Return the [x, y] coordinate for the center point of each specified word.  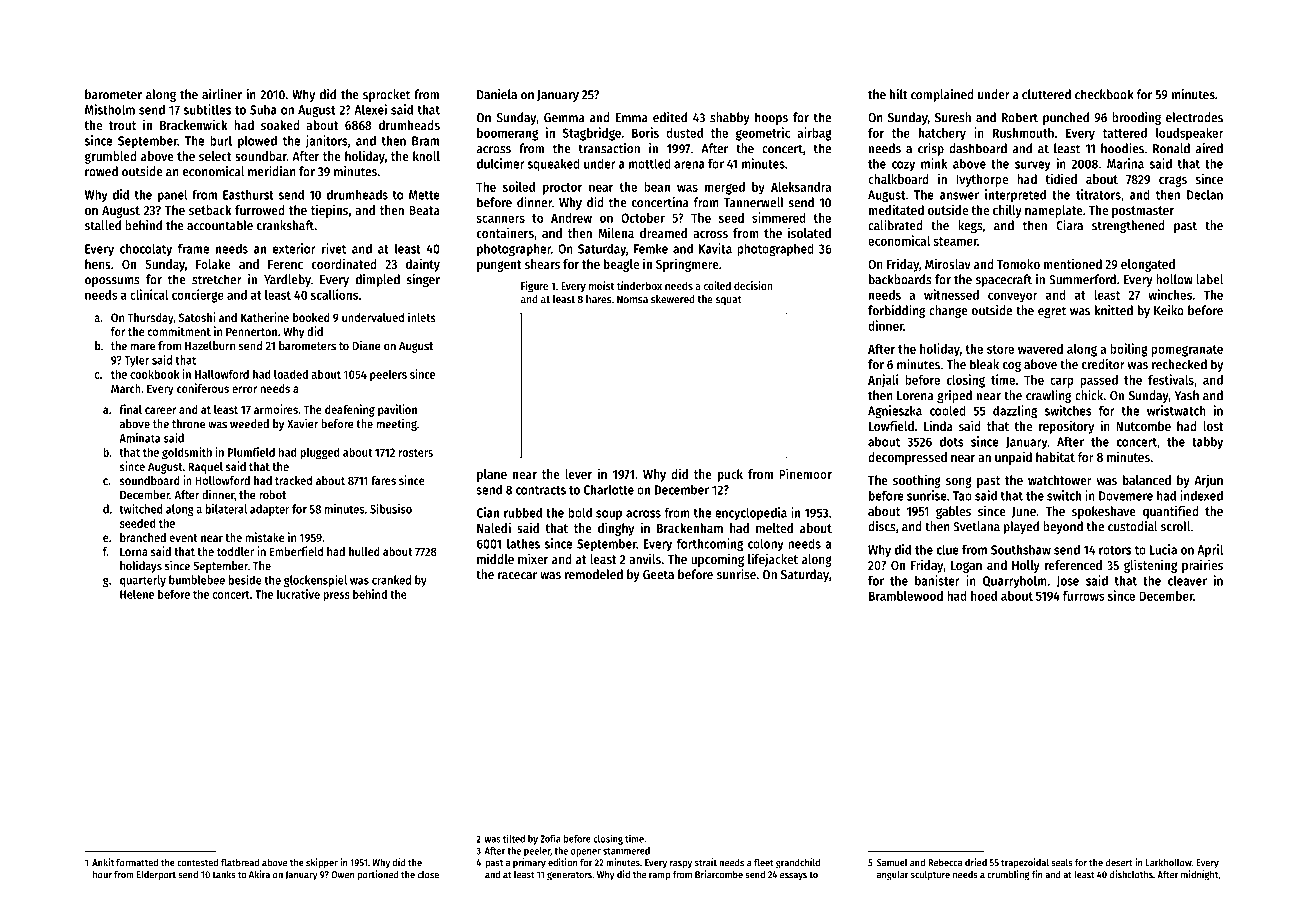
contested [197, 862]
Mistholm [110, 109]
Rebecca [945, 862]
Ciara [1069, 225]
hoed [984, 596]
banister [937, 580]
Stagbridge [591, 134]
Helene [137, 594]
